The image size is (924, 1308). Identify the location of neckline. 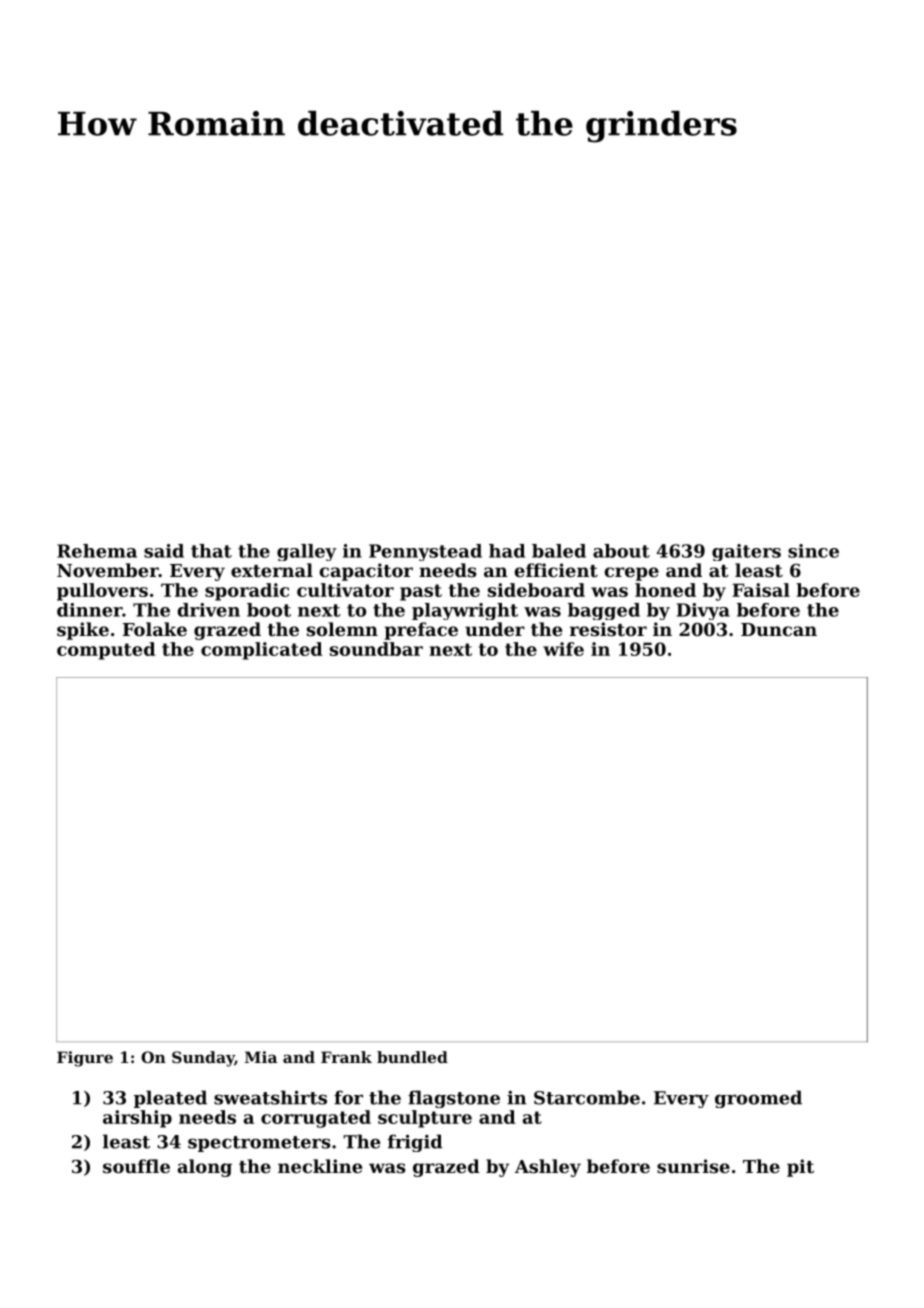
(320, 1166).
